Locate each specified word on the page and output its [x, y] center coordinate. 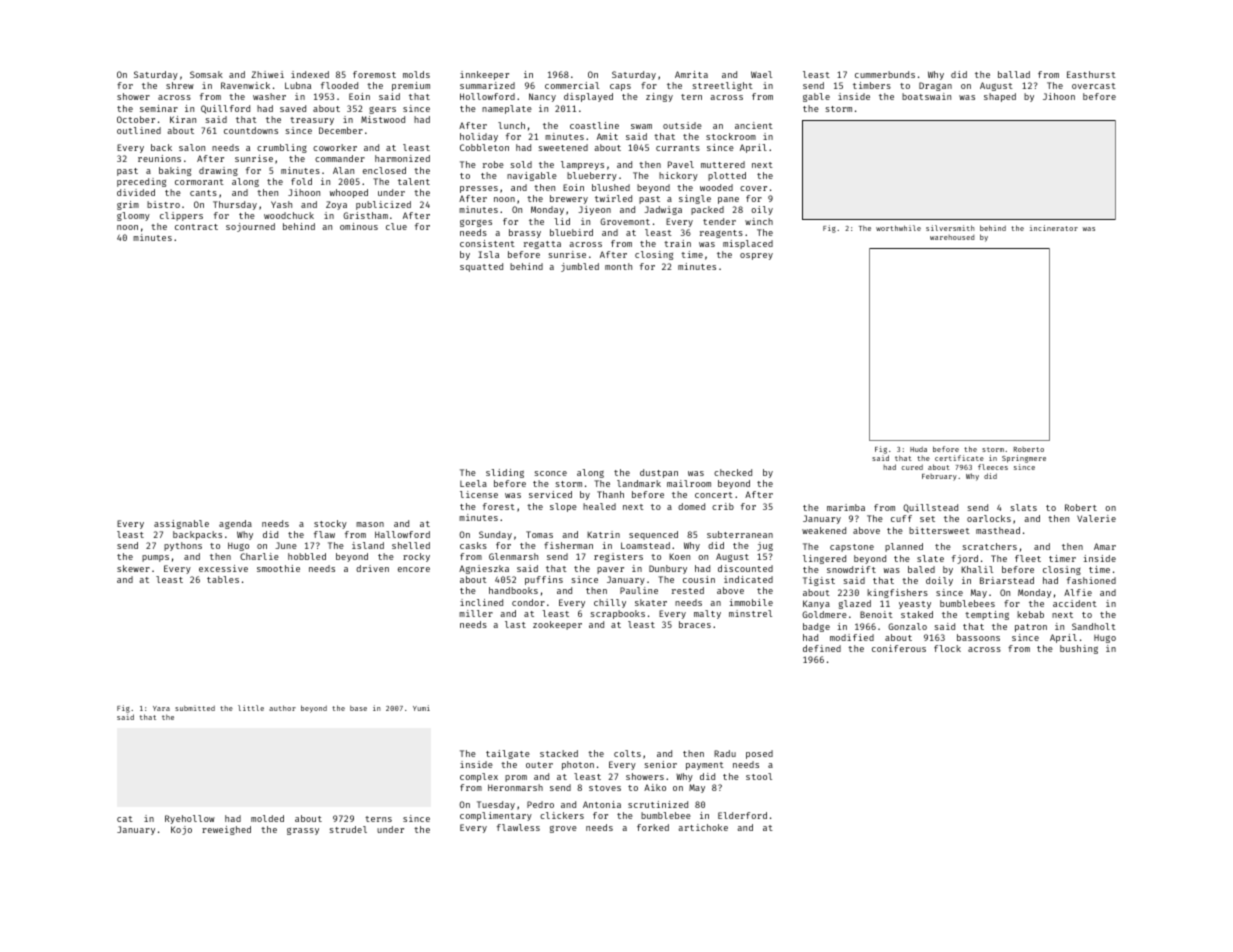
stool [759, 776]
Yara [161, 708]
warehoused [952, 237]
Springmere [1024, 459]
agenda [235, 524]
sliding [505, 473]
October [136, 119]
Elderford [742, 815]
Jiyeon [594, 210]
